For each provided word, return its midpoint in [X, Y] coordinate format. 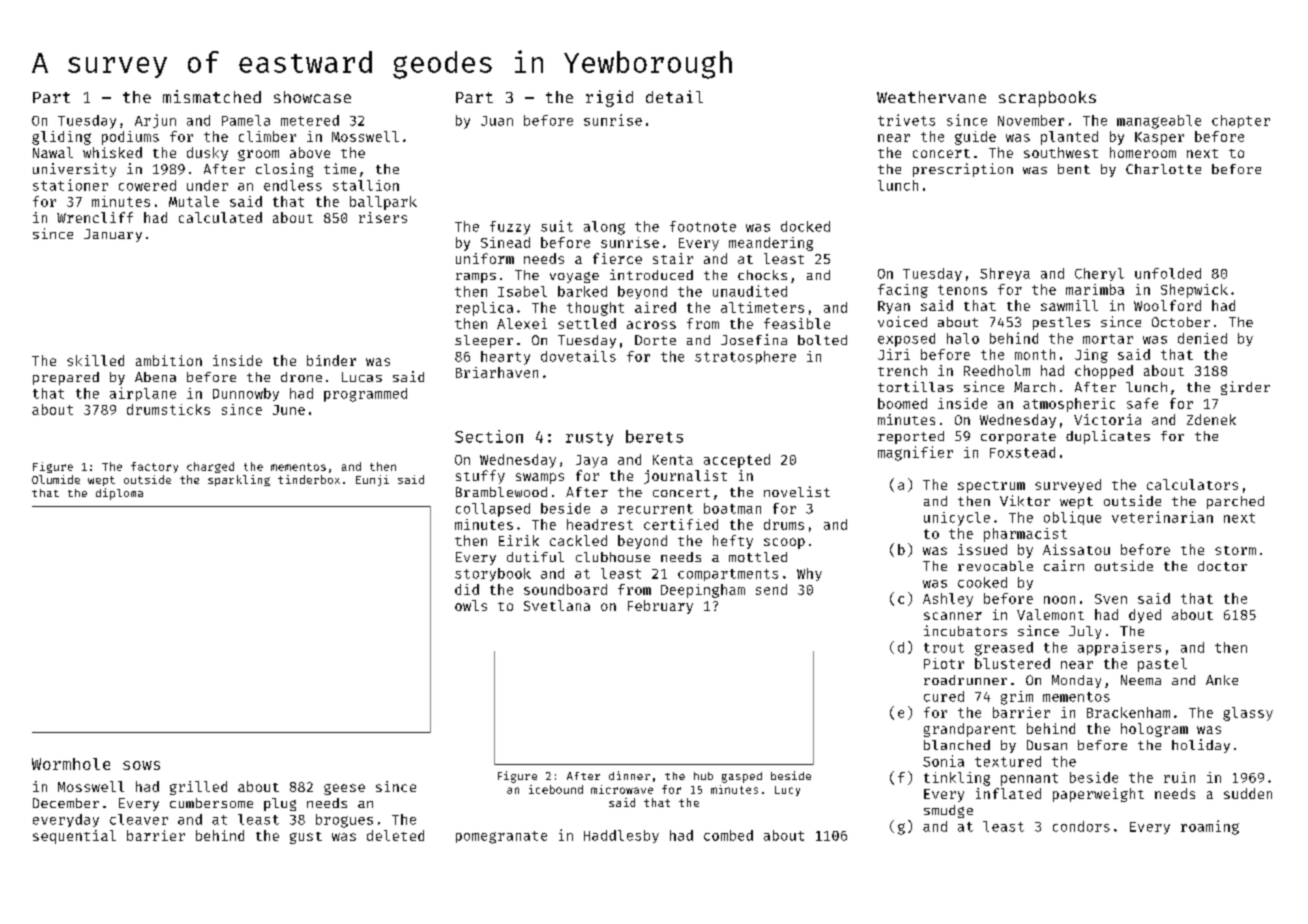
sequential [74, 837]
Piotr [944, 663]
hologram [1154, 730]
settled [587, 323]
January [113, 235]
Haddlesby [621, 836]
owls [471, 605]
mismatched [212, 96]
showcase [312, 97]
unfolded [1168, 273]
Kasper [1159, 138]
